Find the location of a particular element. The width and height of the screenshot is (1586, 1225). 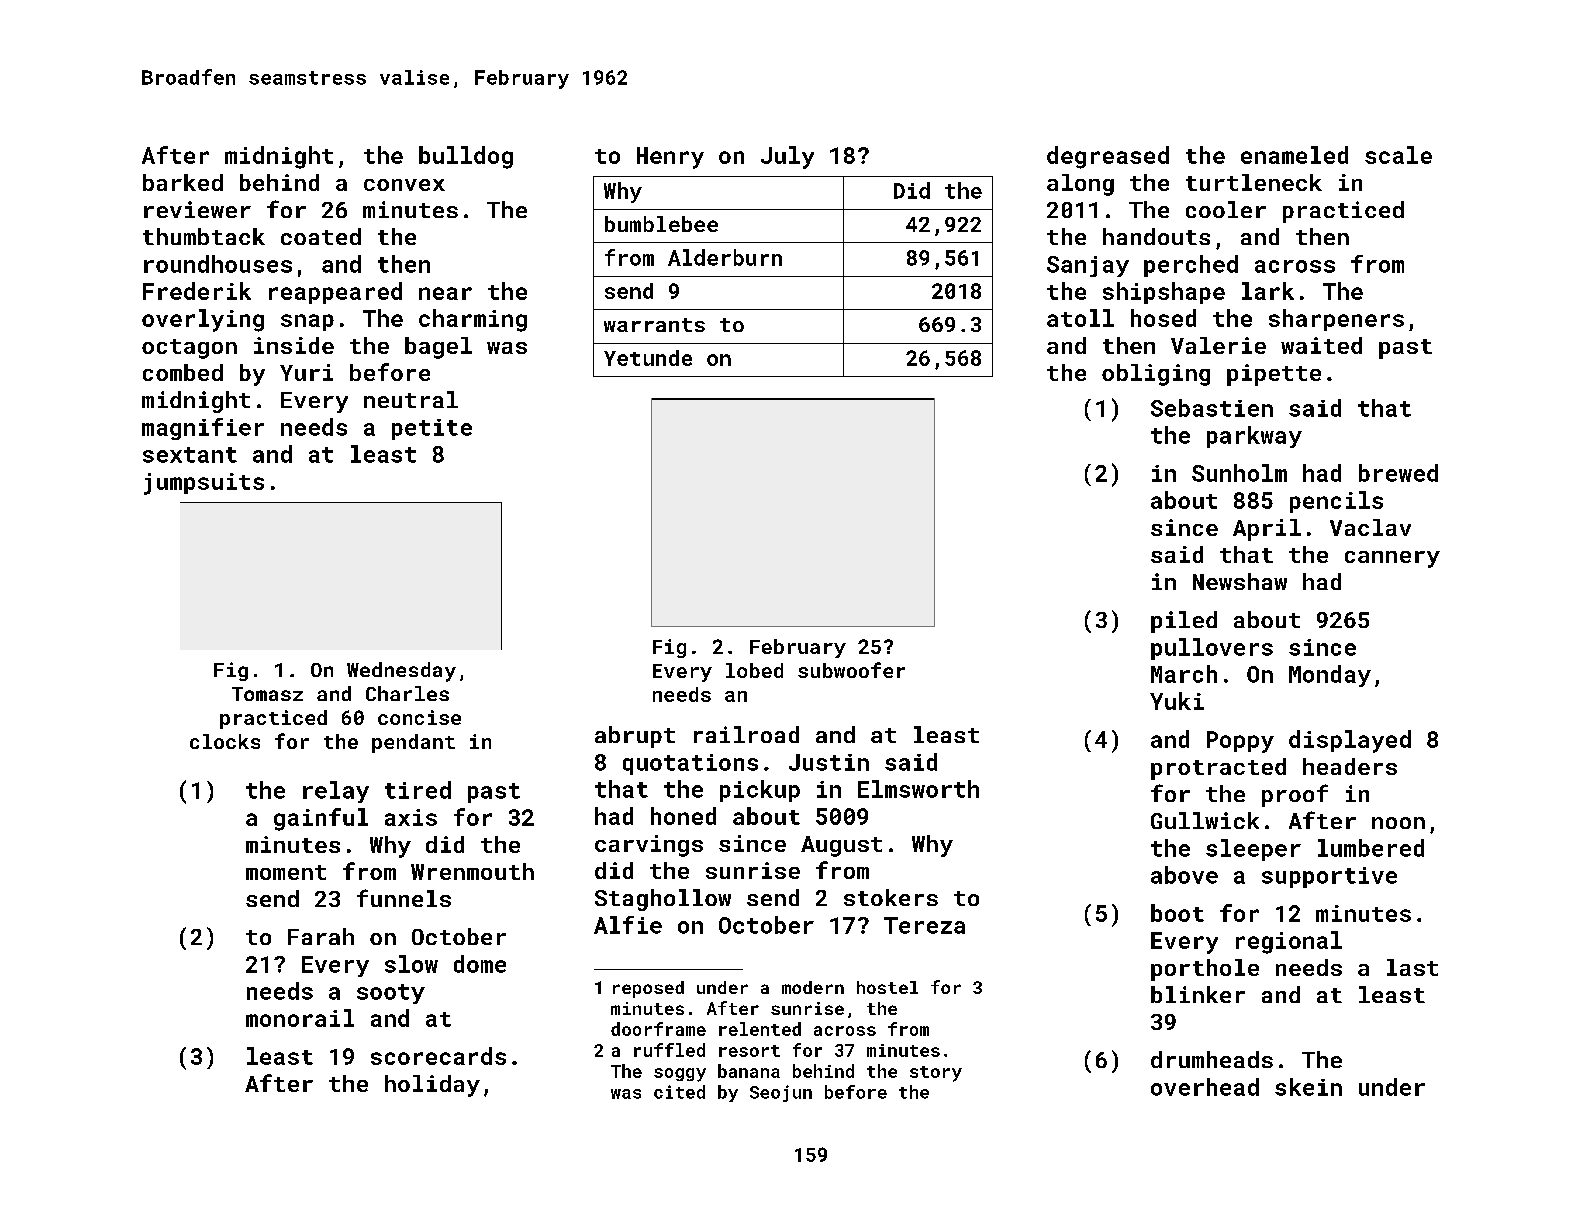

degreased is located at coordinates (1108, 157).
